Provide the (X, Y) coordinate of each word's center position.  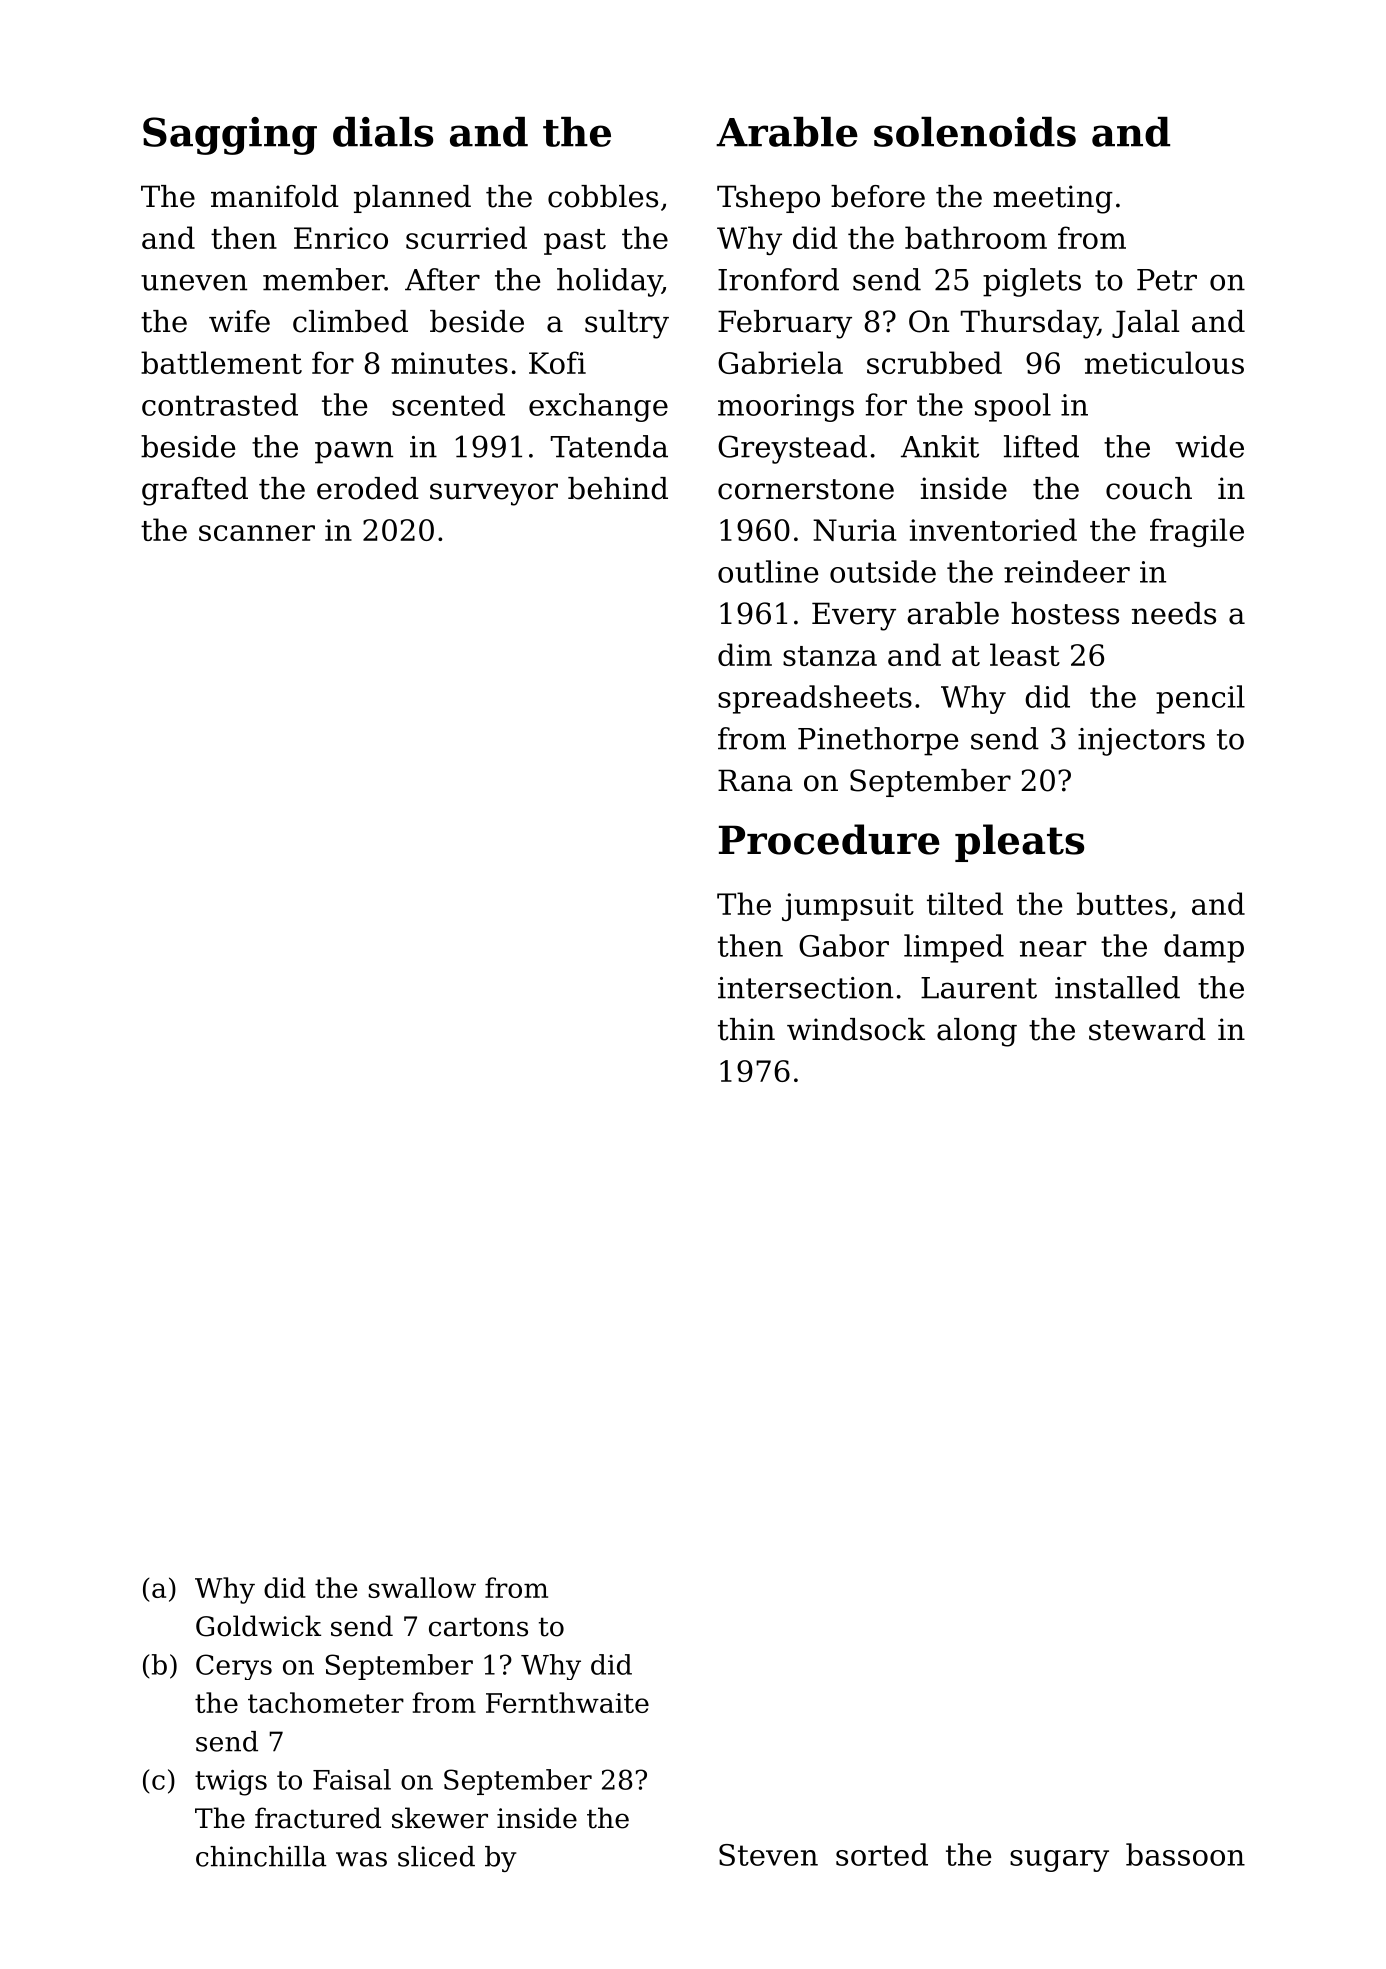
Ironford (778, 279)
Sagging (230, 136)
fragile (1197, 532)
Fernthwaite (567, 1702)
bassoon (1185, 1854)
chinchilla (261, 1856)
